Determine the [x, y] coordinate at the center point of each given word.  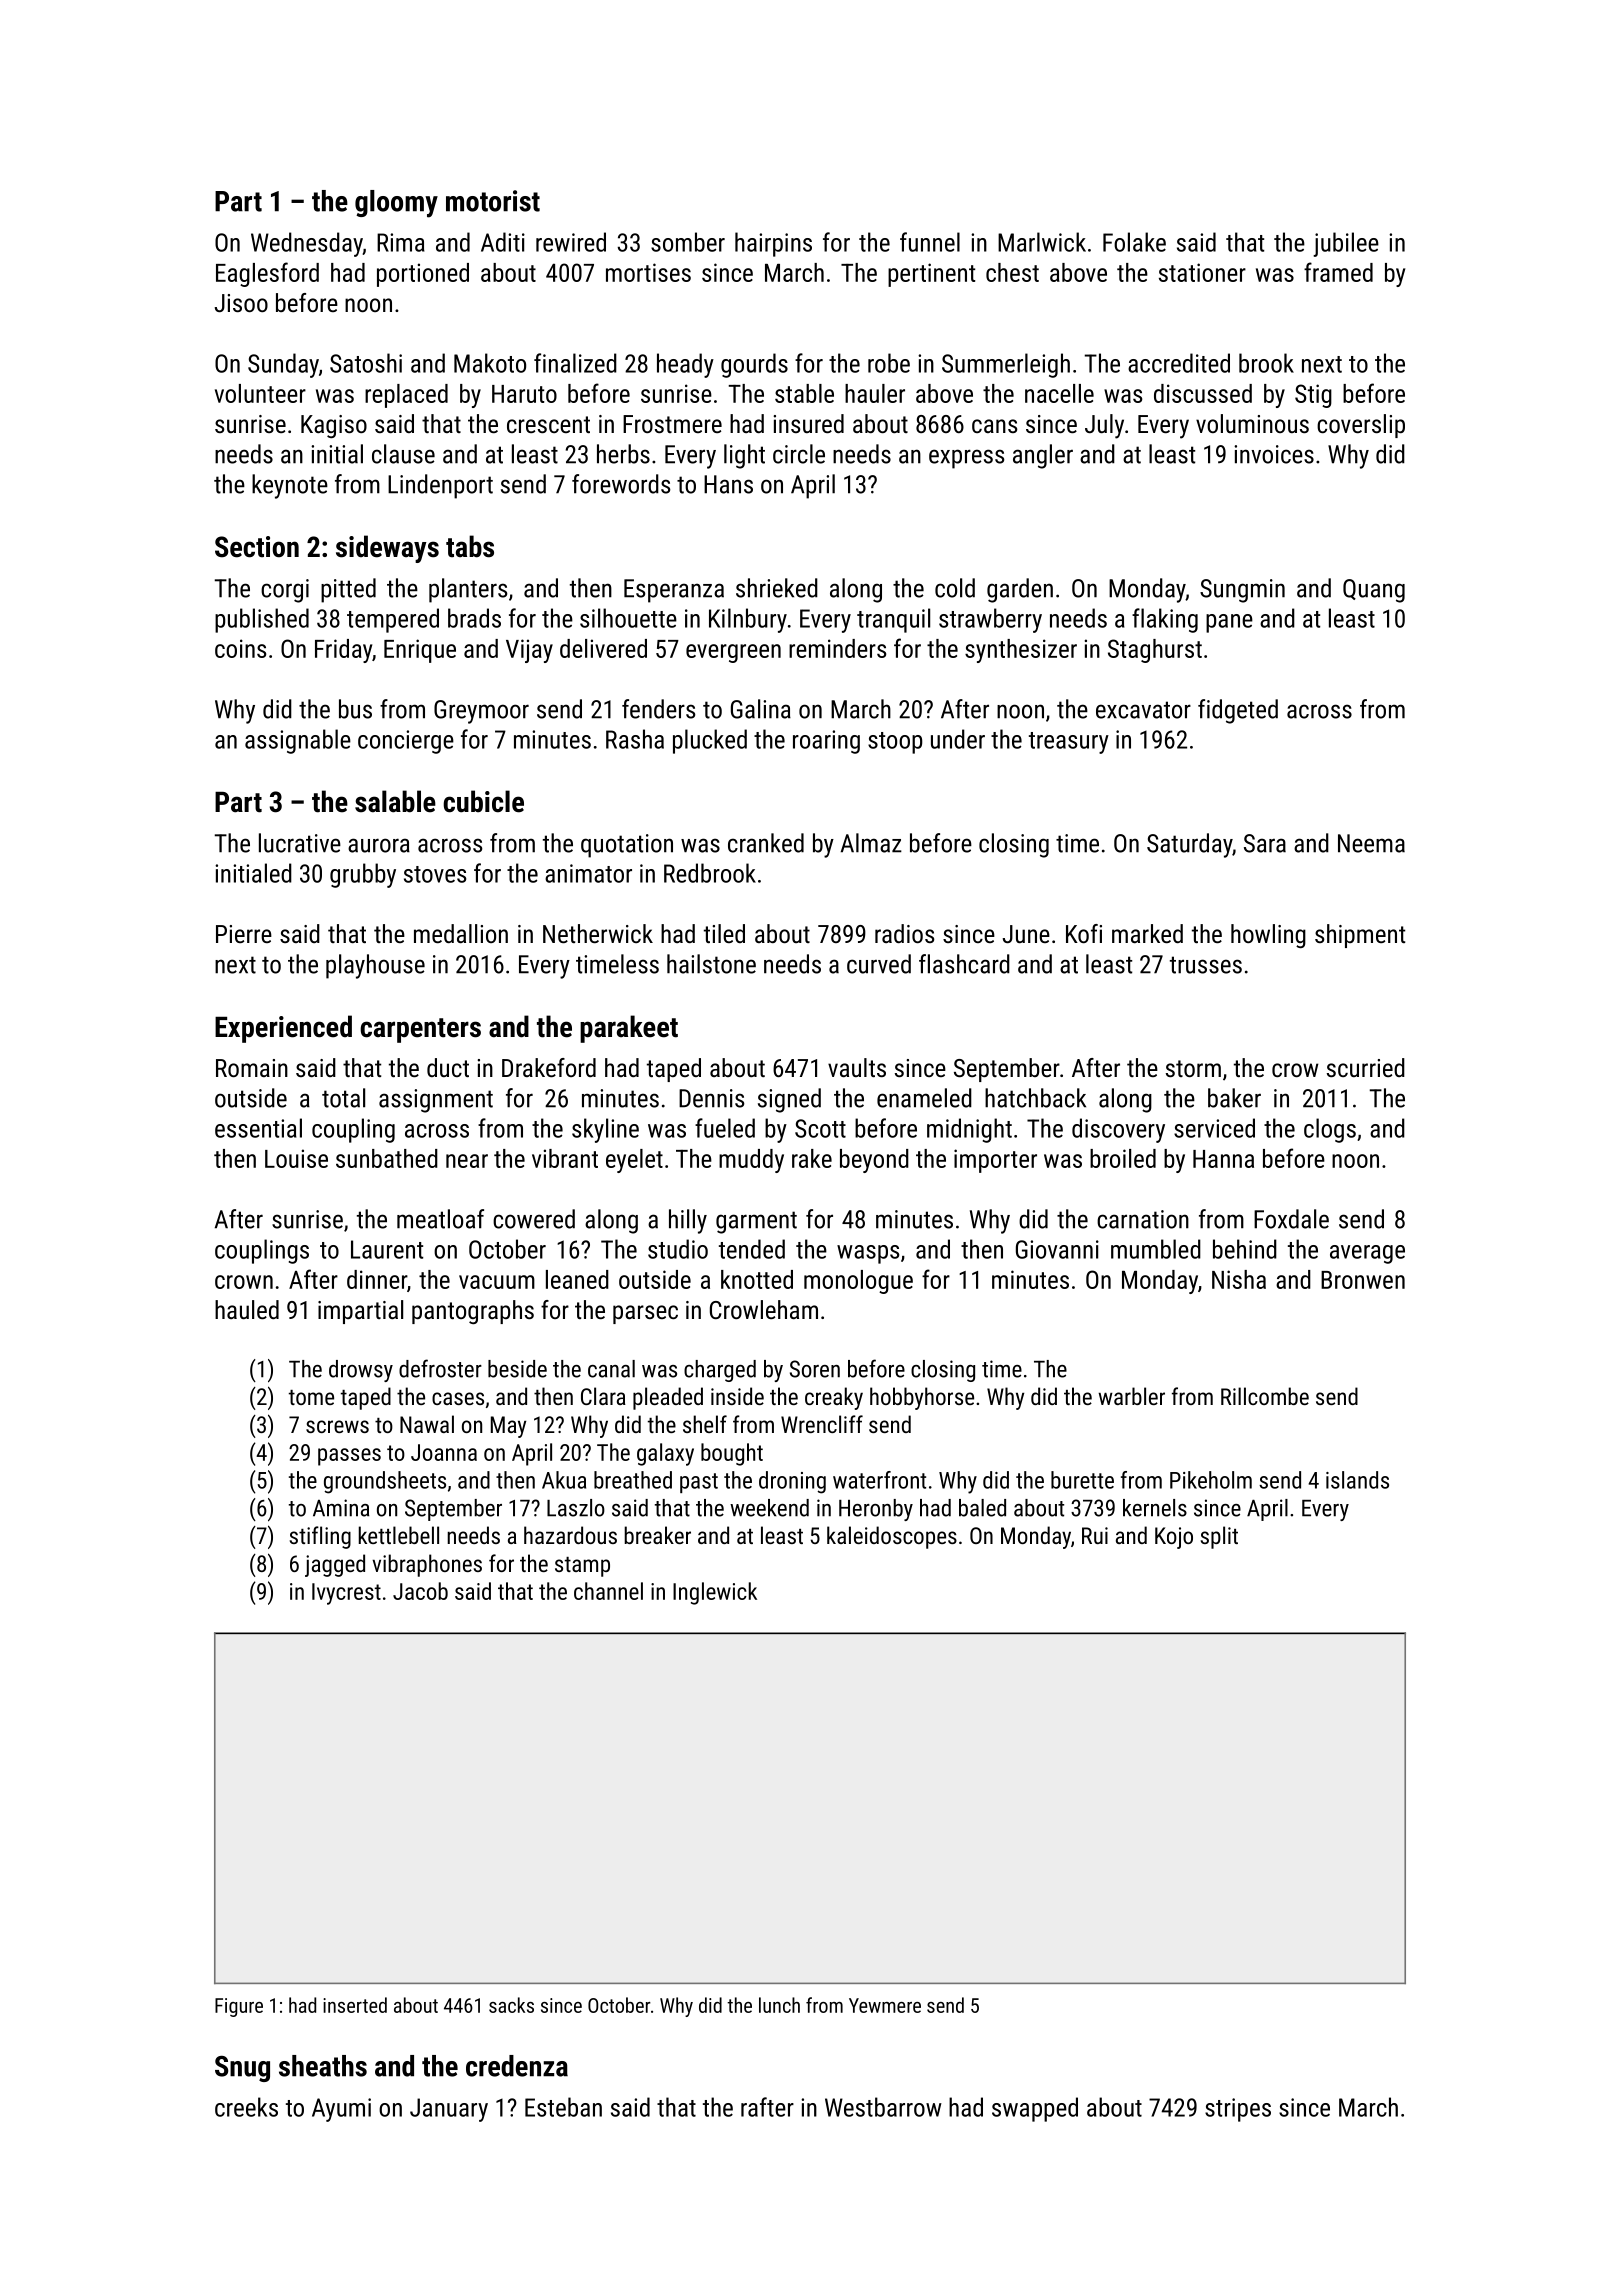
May [508, 1427]
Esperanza [674, 591]
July [1104, 426]
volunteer [260, 393]
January [449, 2110]
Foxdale [1291, 1219]
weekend [769, 1508]
